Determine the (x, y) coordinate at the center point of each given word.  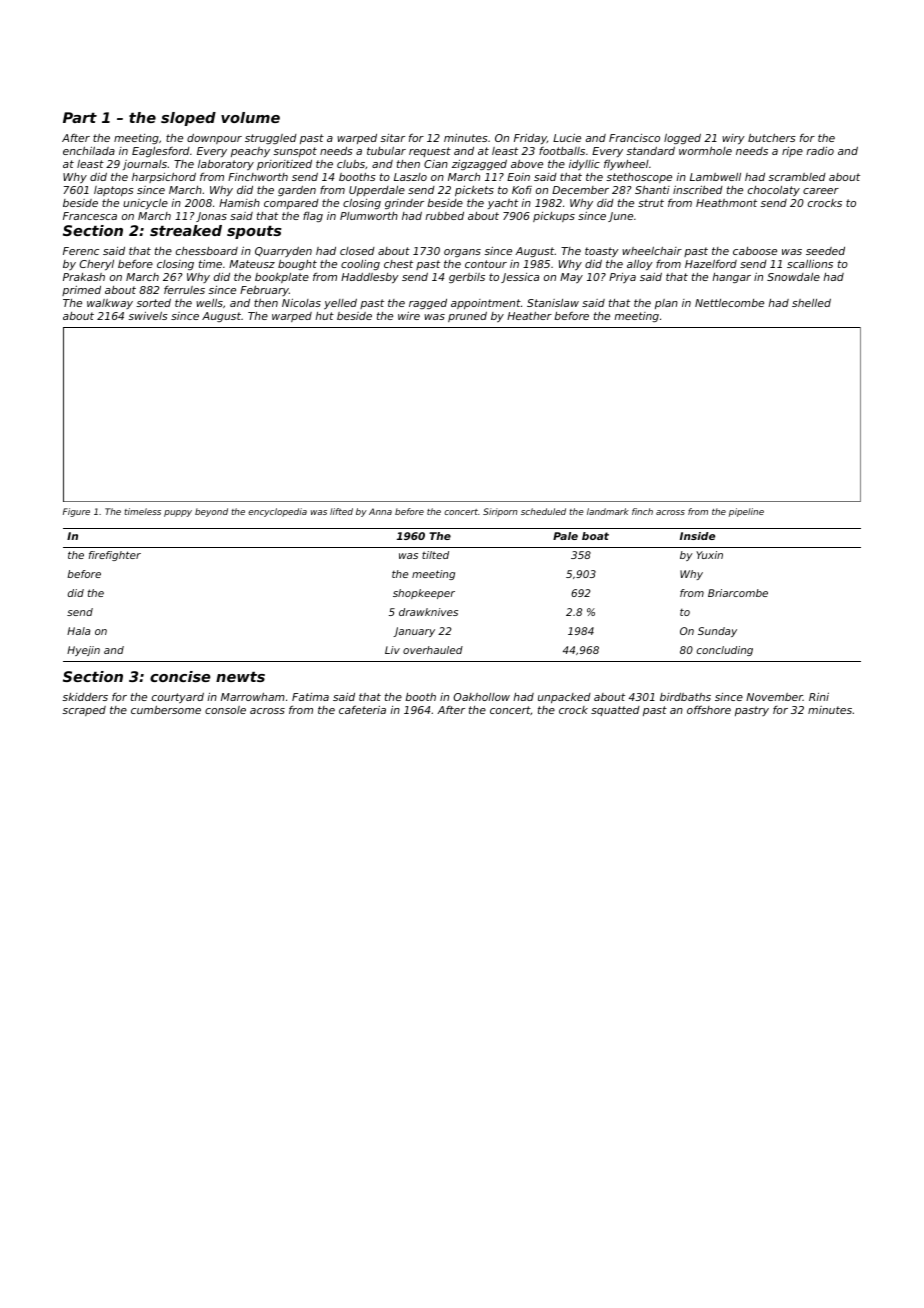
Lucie (567, 137)
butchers (772, 137)
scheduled (543, 511)
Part (80, 117)
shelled (811, 303)
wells (209, 303)
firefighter (115, 556)
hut (324, 316)
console (225, 710)
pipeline (746, 512)
